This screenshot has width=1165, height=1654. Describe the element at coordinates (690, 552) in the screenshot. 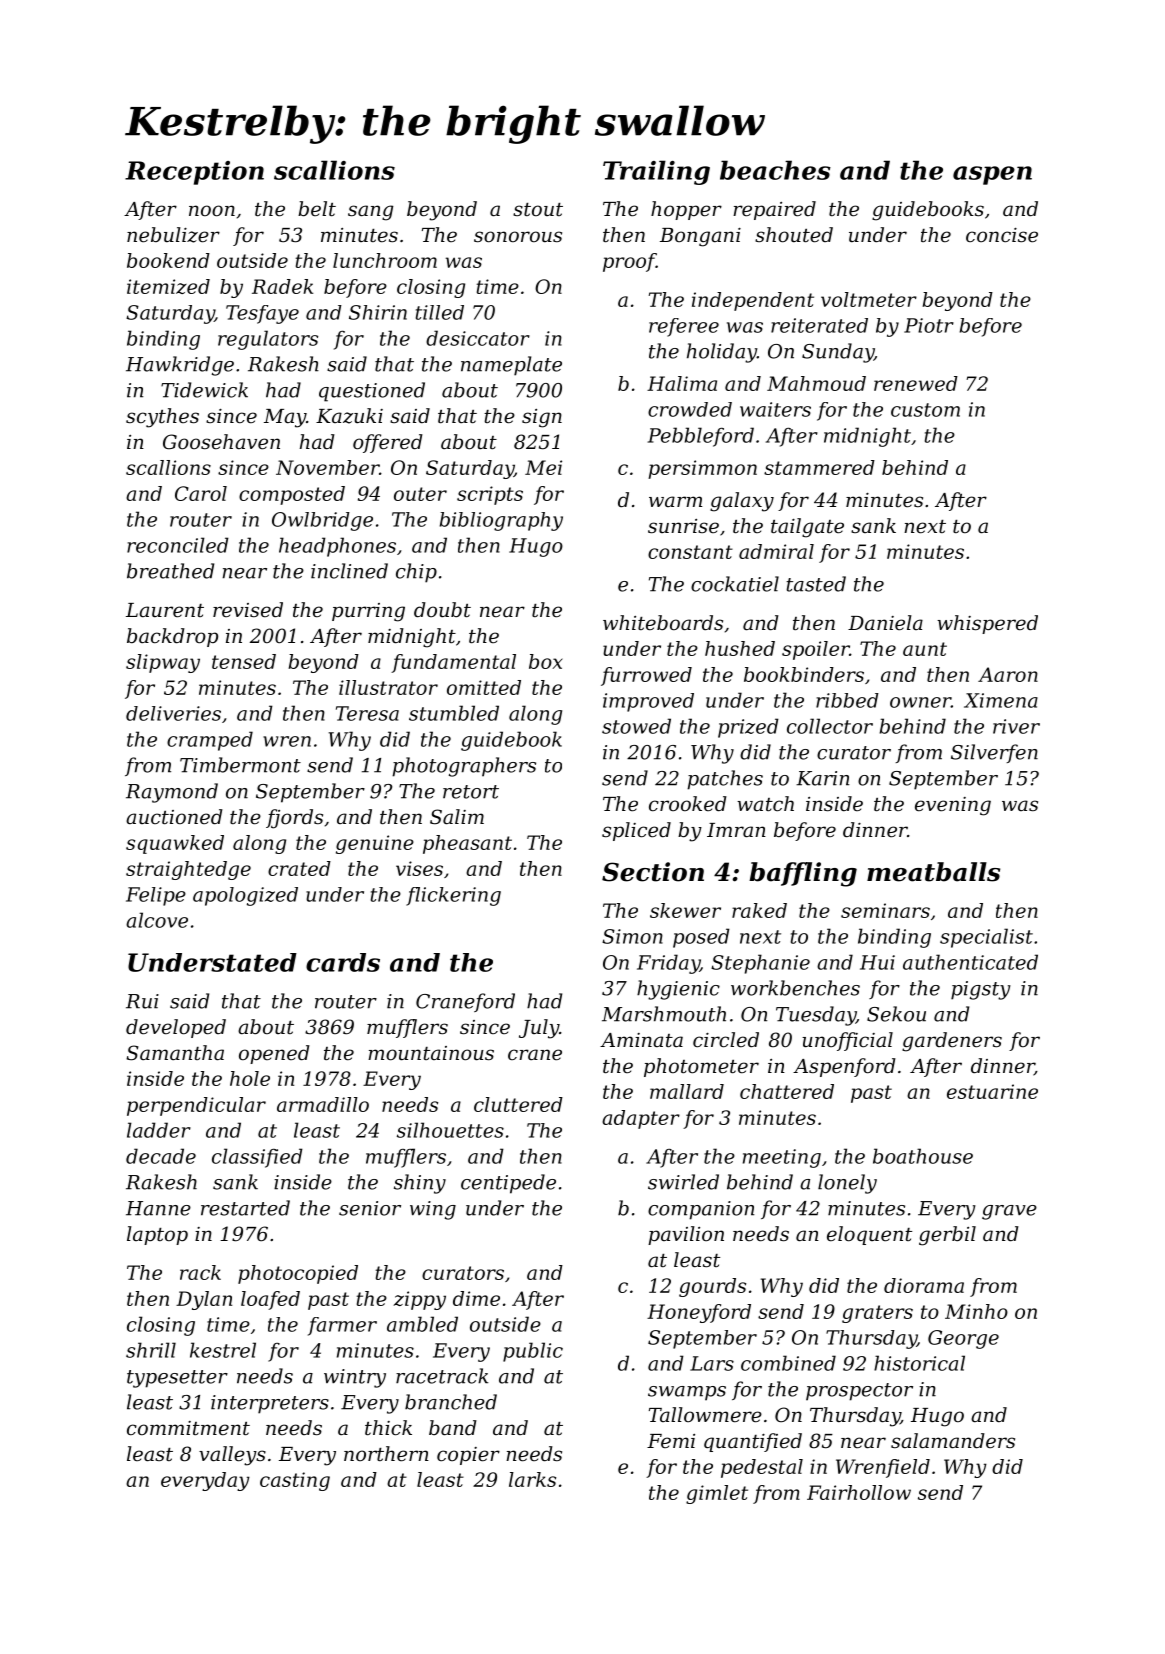

I see `constant` at that location.
